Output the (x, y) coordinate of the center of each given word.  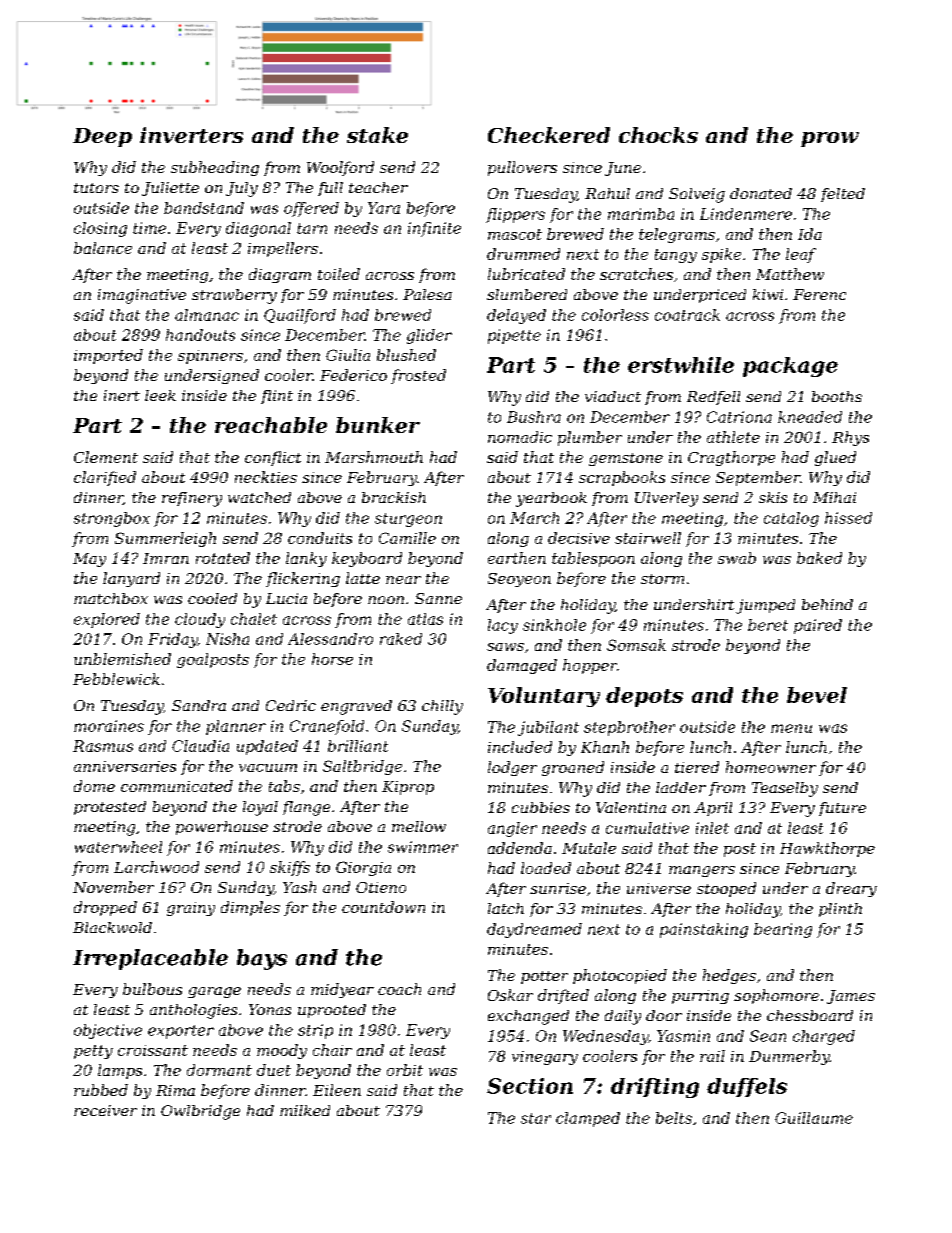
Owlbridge (200, 1112)
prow (830, 139)
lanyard (131, 579)
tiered (697, 767)
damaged (522, 666)
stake (377, 135)
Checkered (549, 135)
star (536, 1118)
